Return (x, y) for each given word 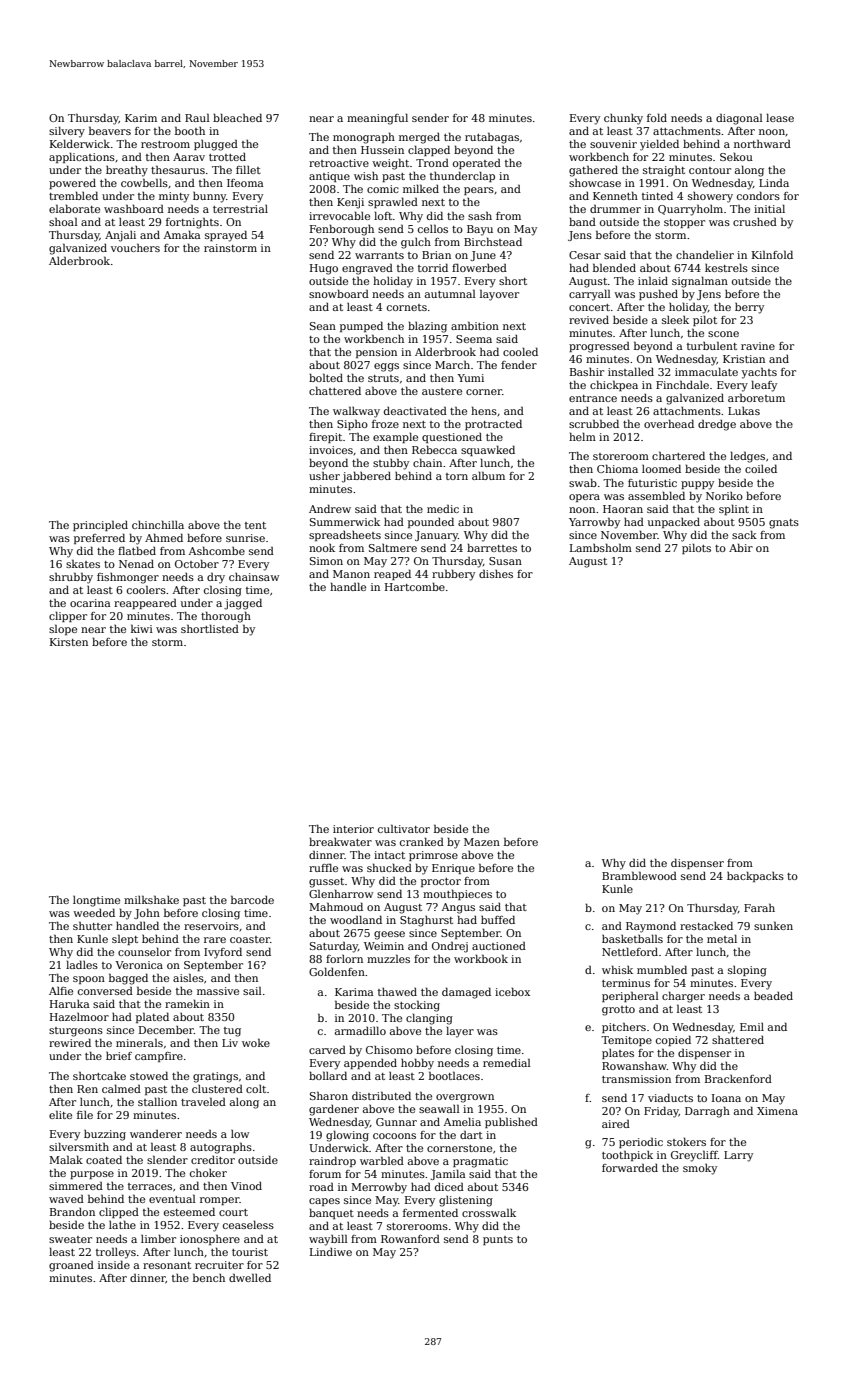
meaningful (377, 119)
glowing (347, 1136)
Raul (197, 117)
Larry (738, 1156)
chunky (623, 119)
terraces (150, 1186)
